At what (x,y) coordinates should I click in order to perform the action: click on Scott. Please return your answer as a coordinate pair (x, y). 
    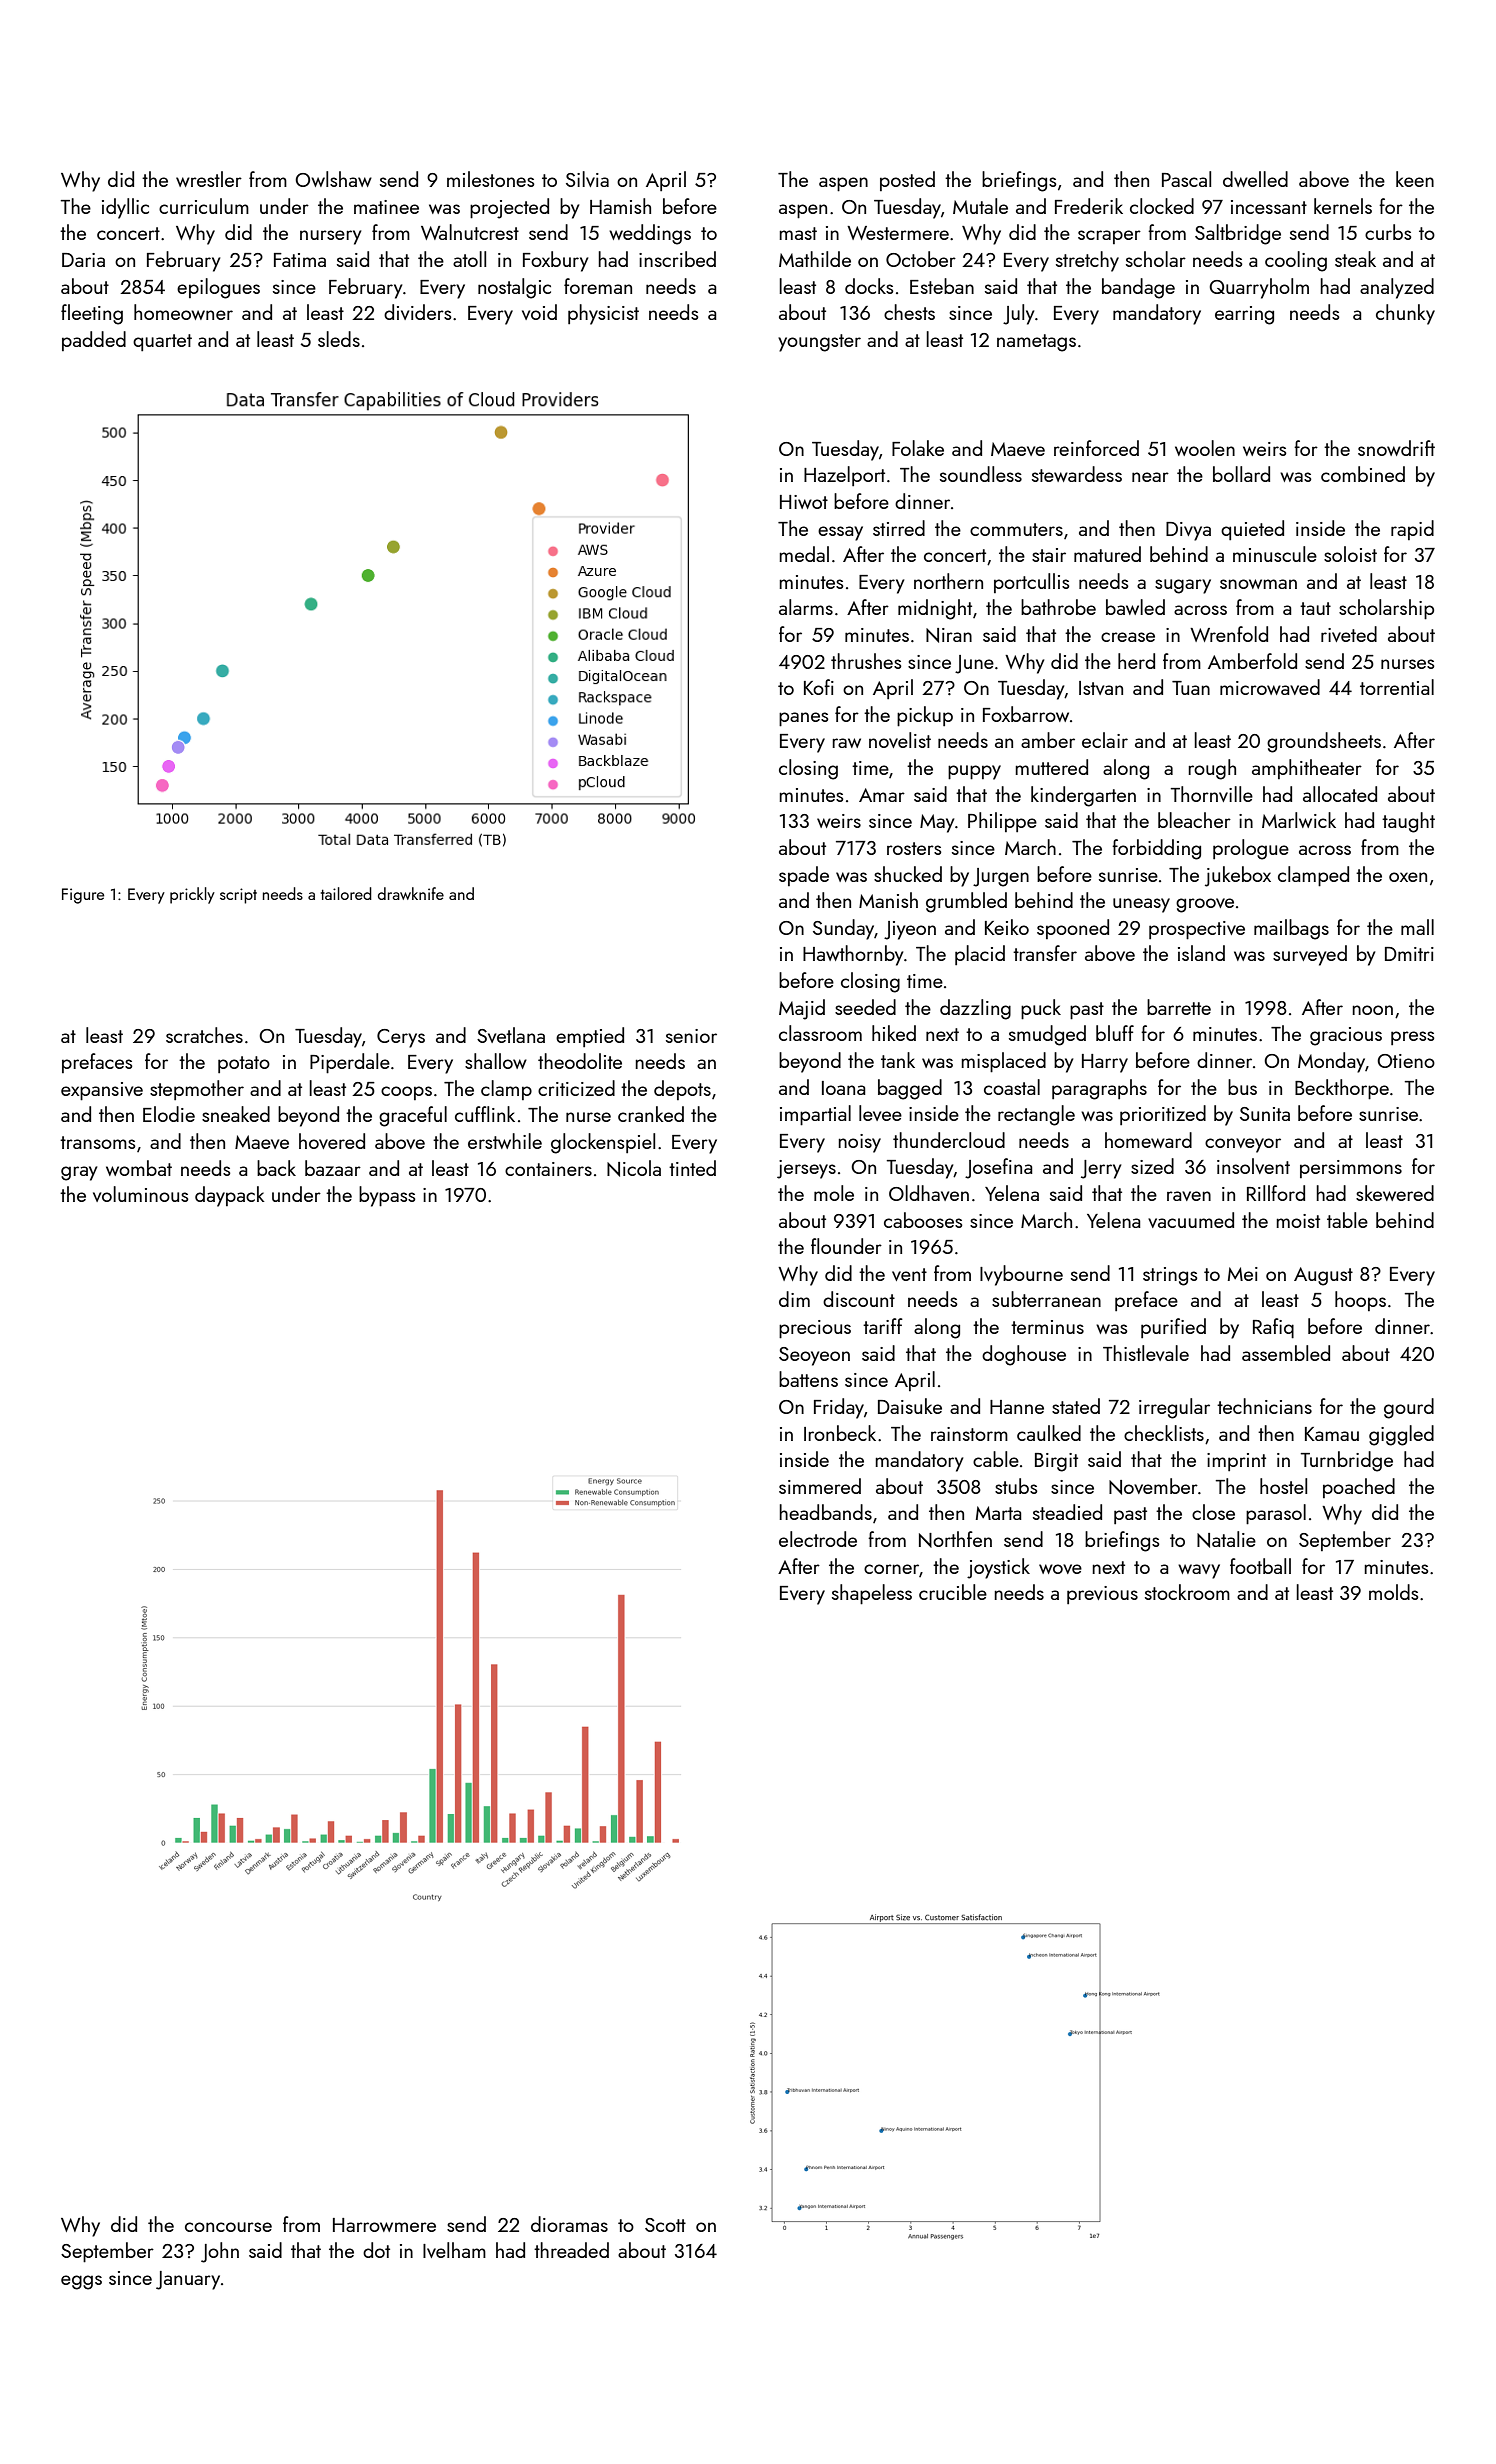
    Looking at the image, I should click on (665, 2225).
